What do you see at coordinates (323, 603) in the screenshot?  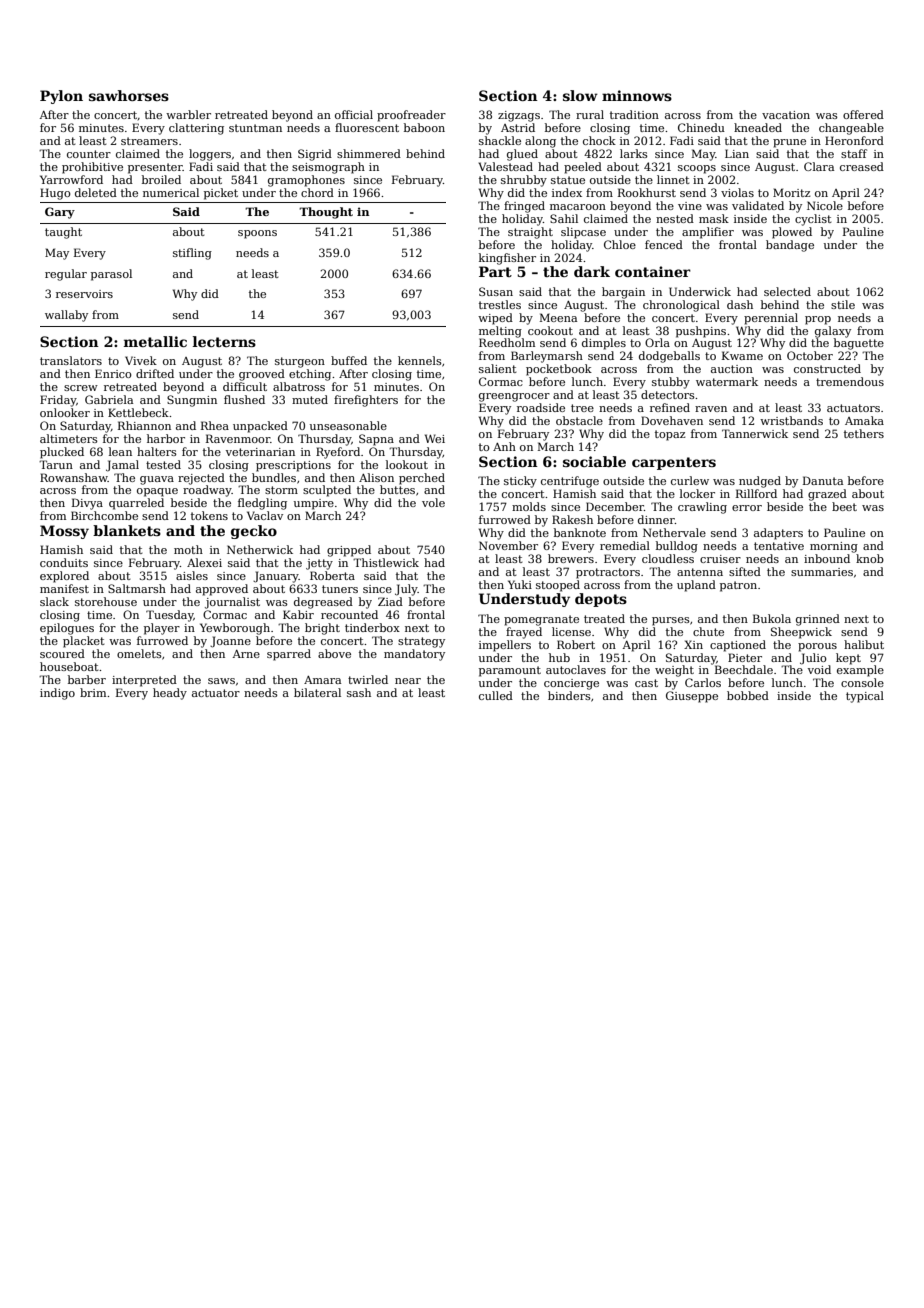 I see `degreased` at bounding box center [323, 603].
